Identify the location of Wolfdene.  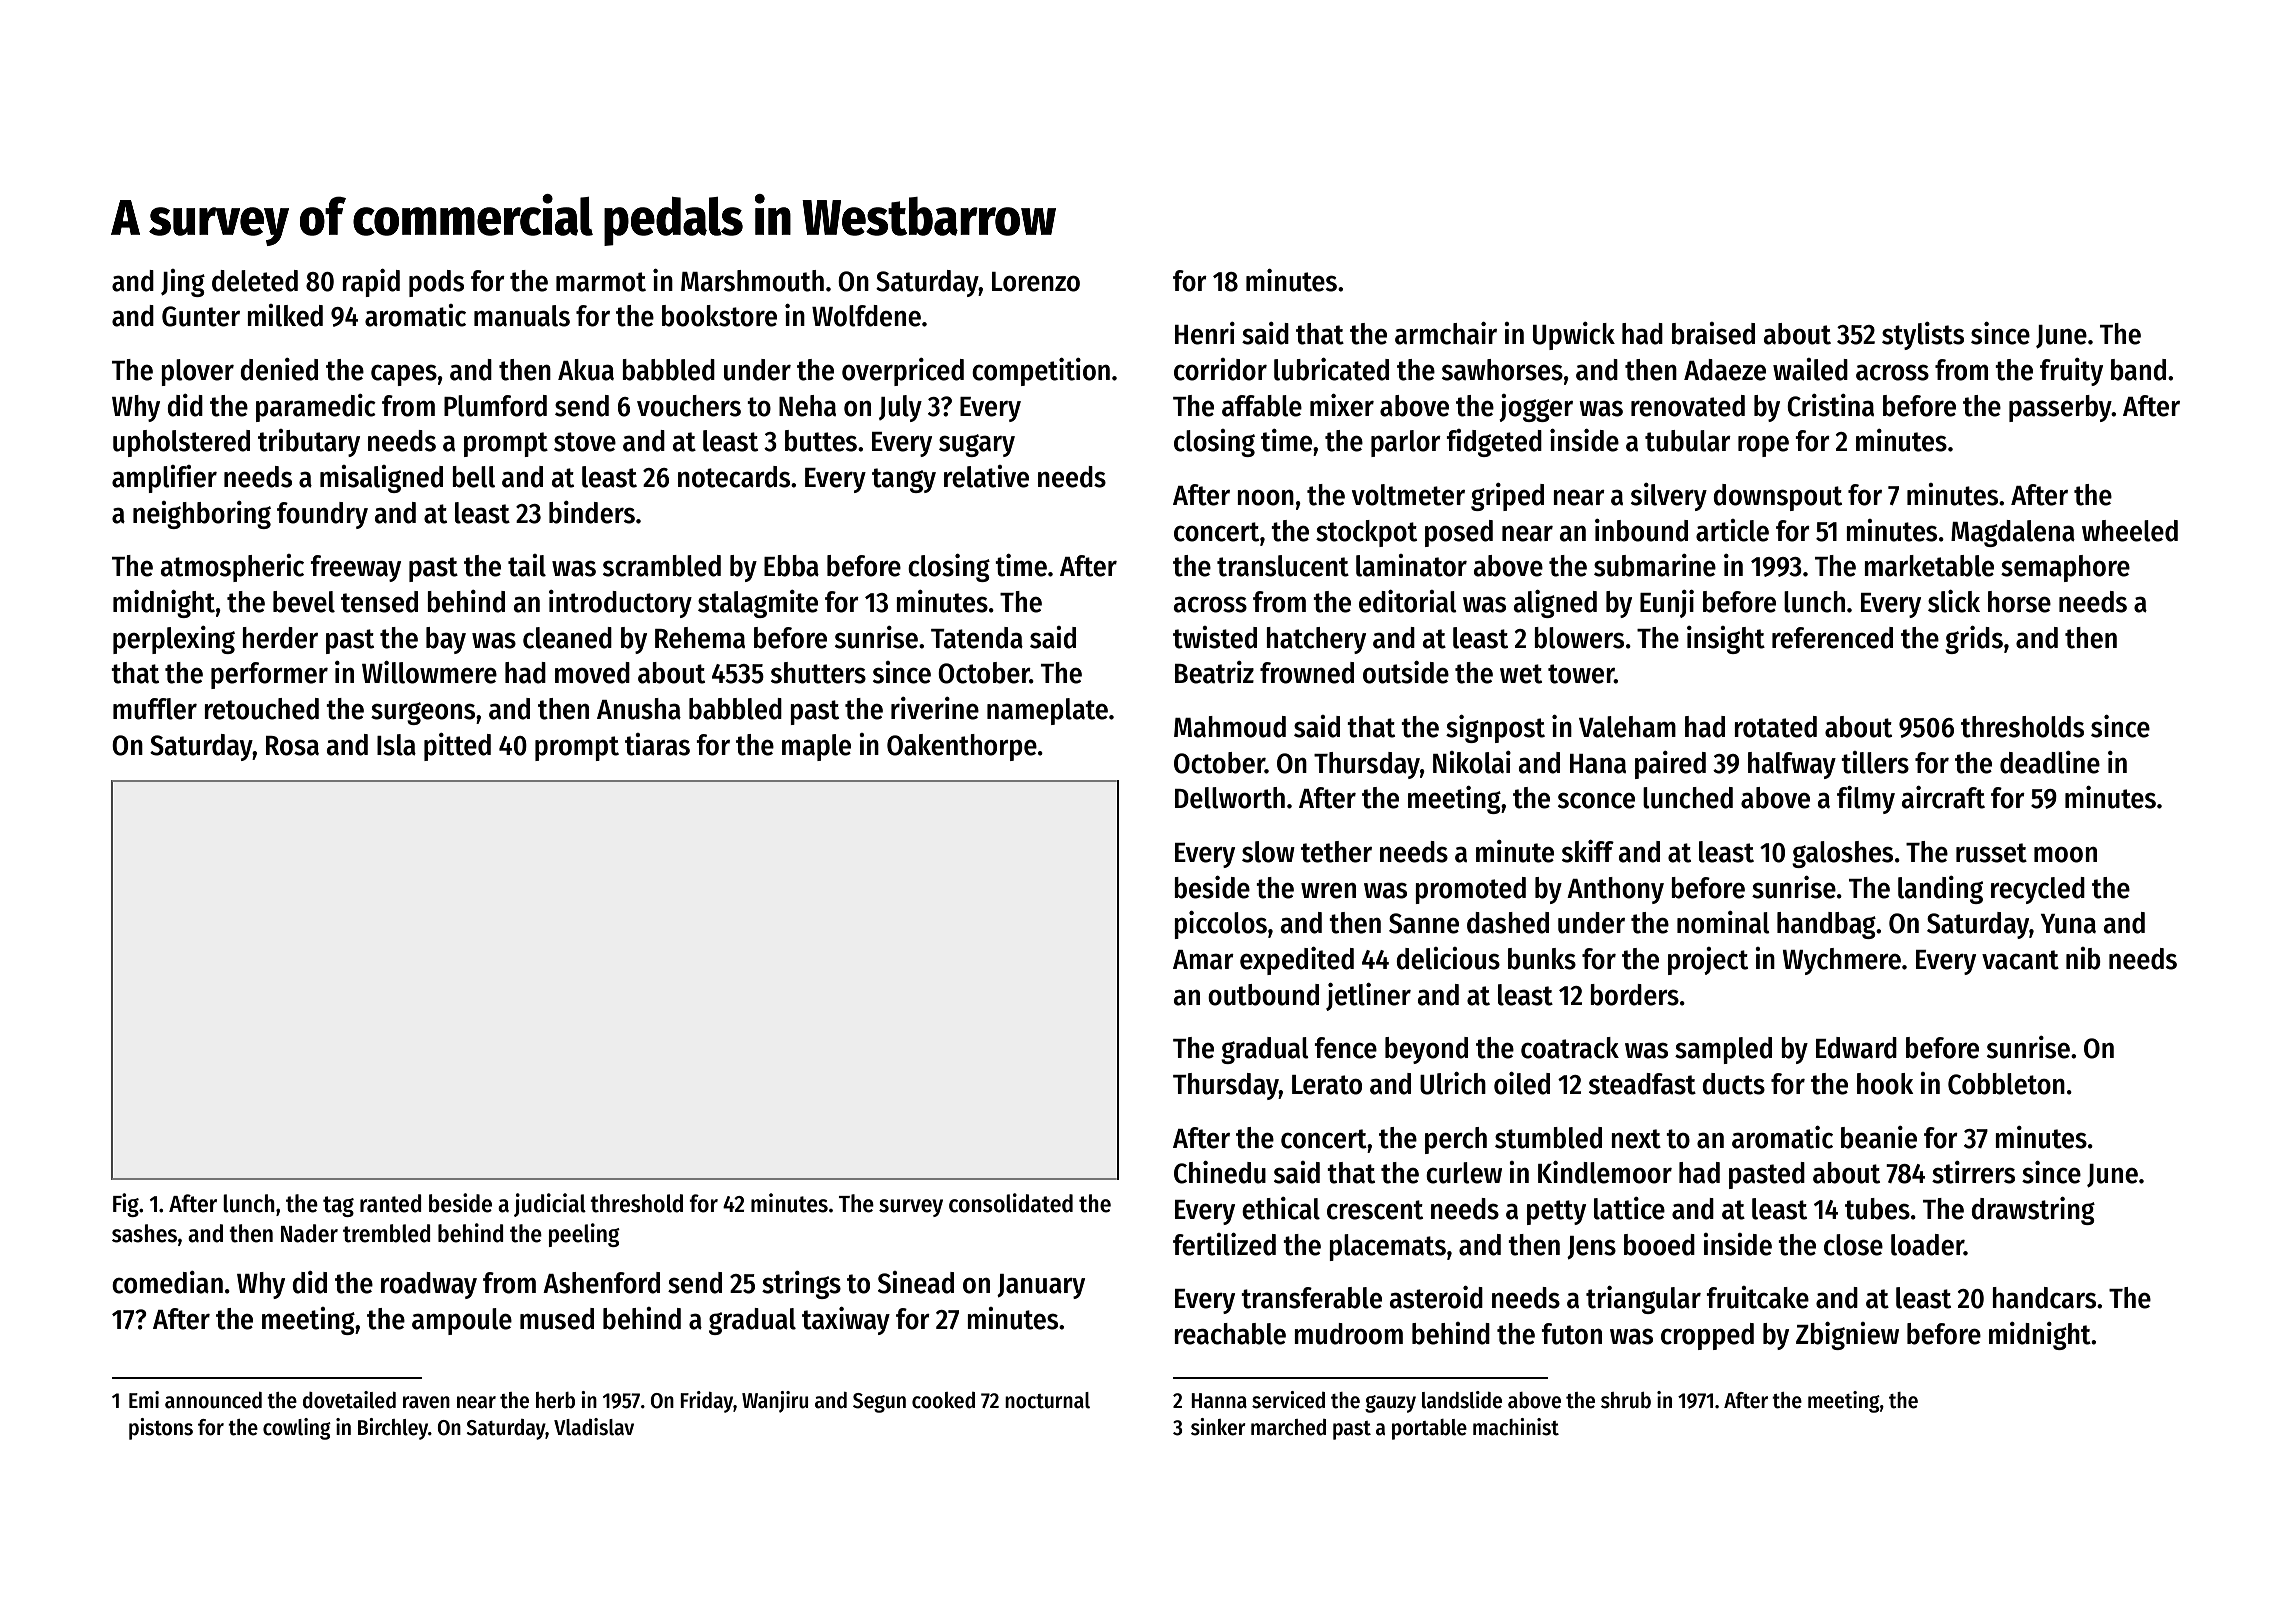
(866, 316).
